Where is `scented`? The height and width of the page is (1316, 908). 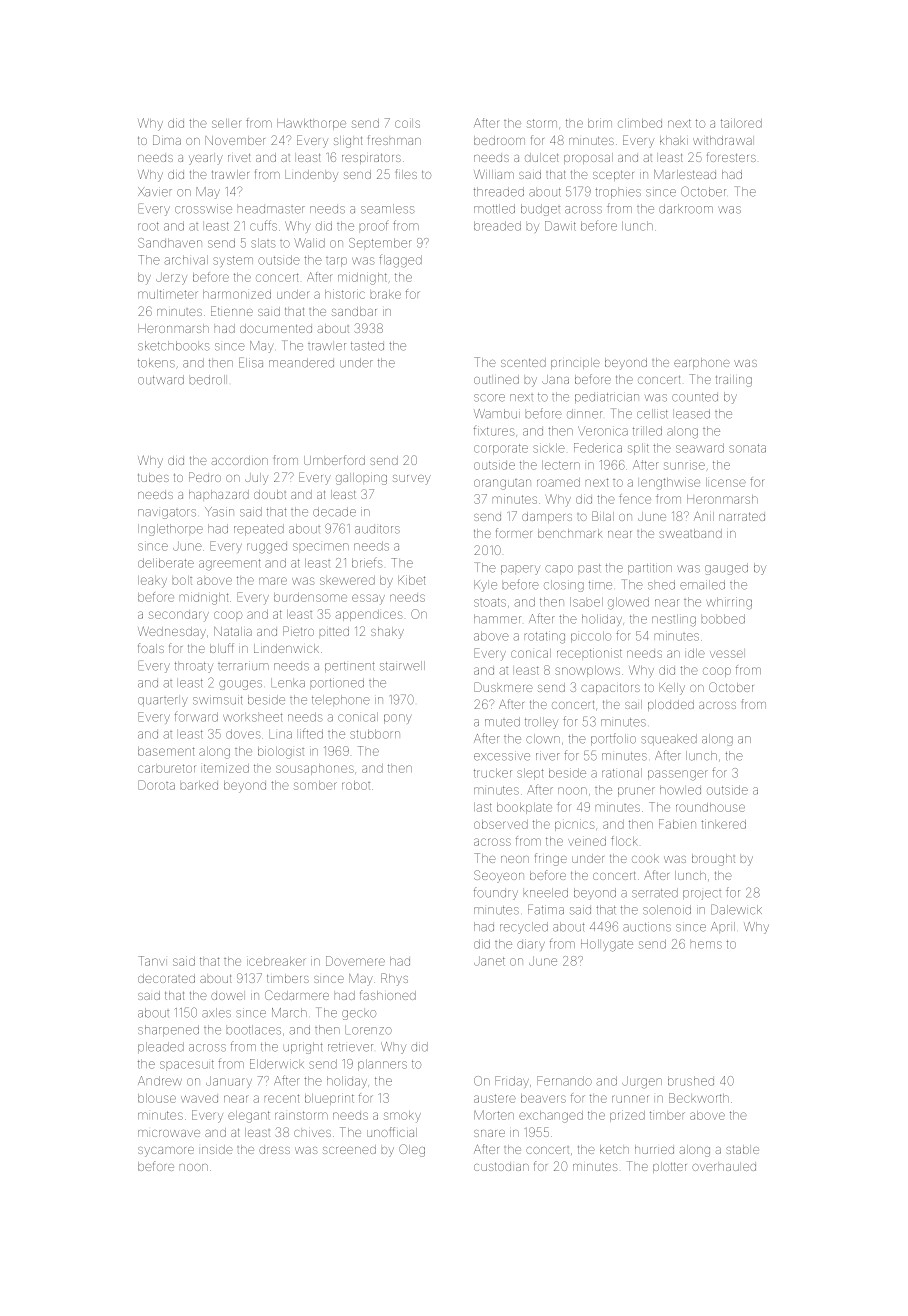
scented is located at coordinates (523, 362).
